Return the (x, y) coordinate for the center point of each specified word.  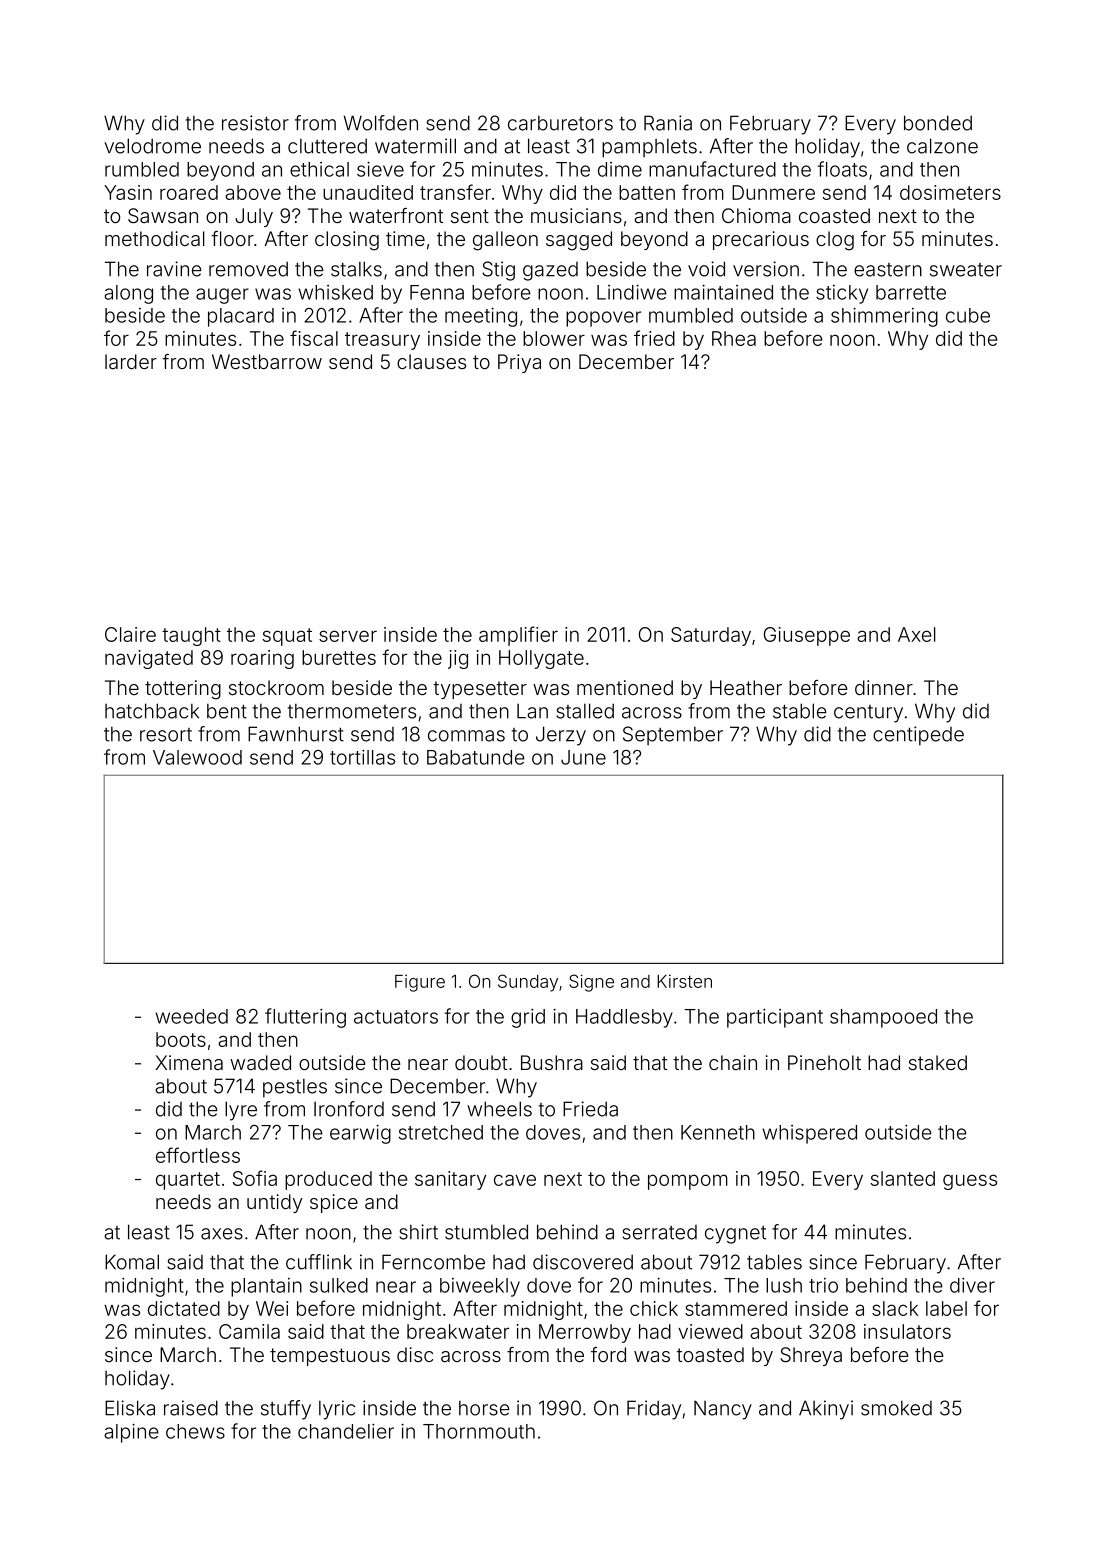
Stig (498, 271)
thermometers (352, 711)
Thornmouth (479, 1431)
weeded (192, 1016)
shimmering (884, 317)
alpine (131, 1433)
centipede (918, 736)
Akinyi (826, 1410)
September (673, 735)
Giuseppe (807, 636)
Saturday (711, 636)
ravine (174, 269)
